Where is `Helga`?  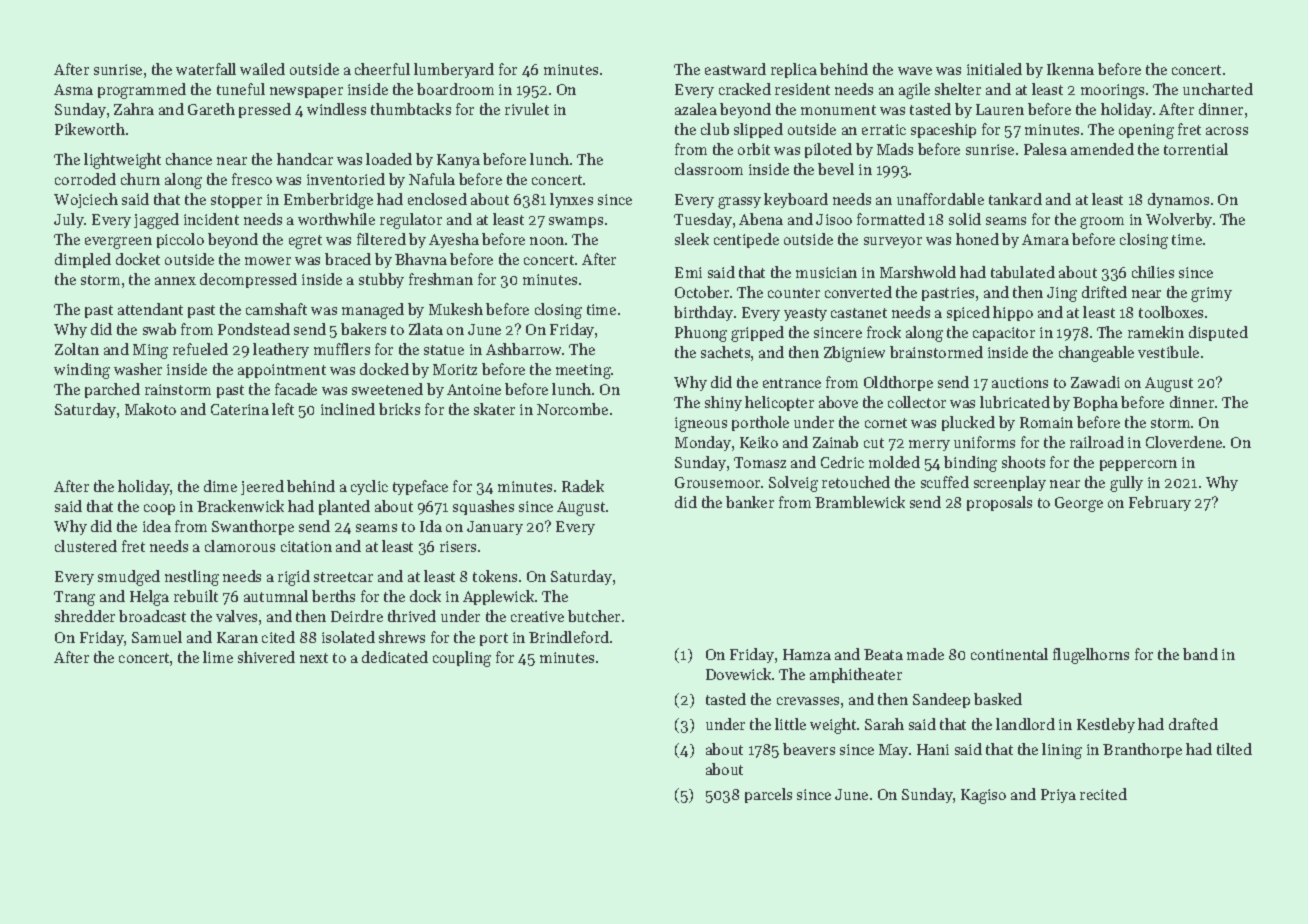 Helga is located at coordinates (149, 598).
